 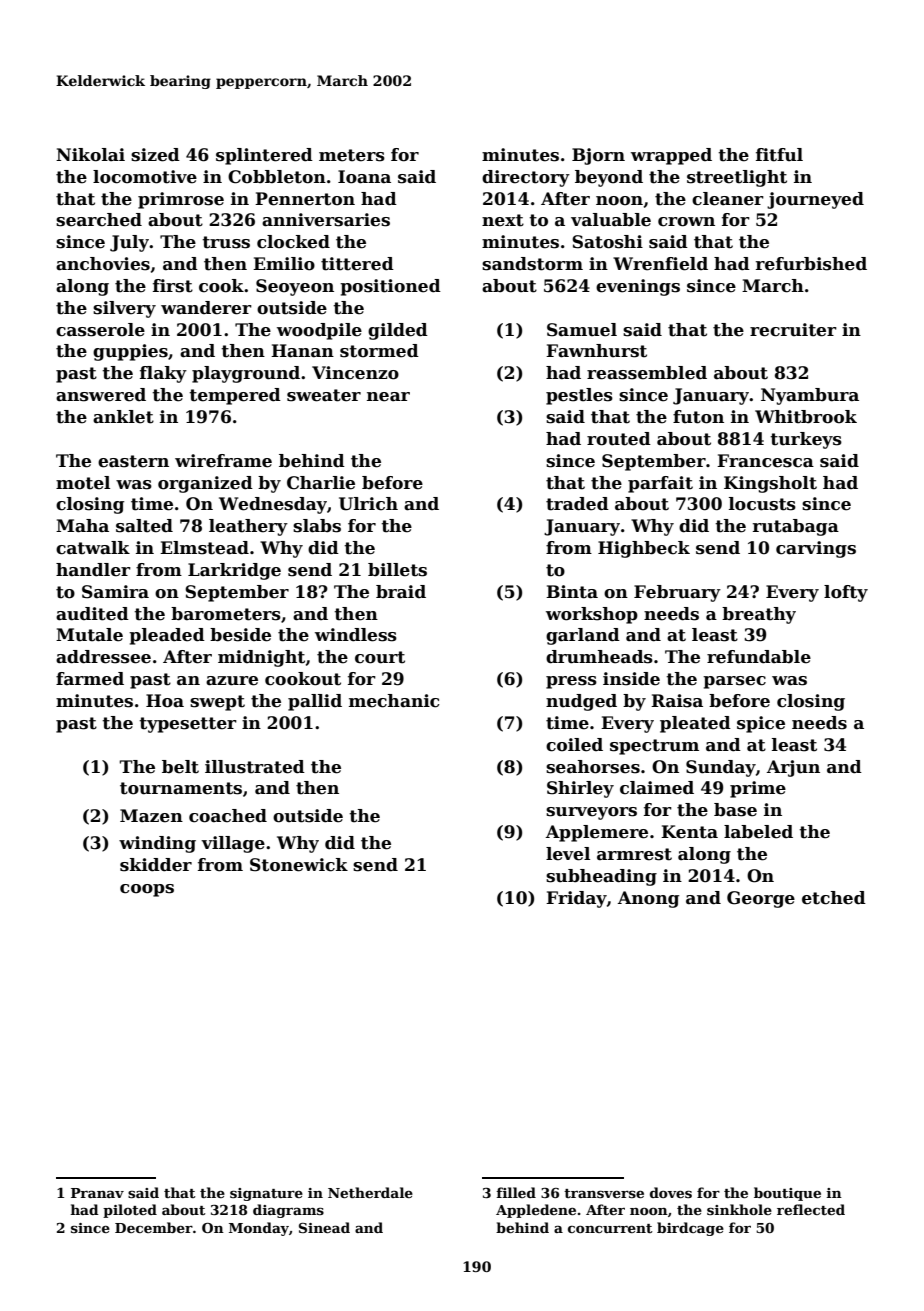 I want to click on Friday, so click(x=576, y=899).
